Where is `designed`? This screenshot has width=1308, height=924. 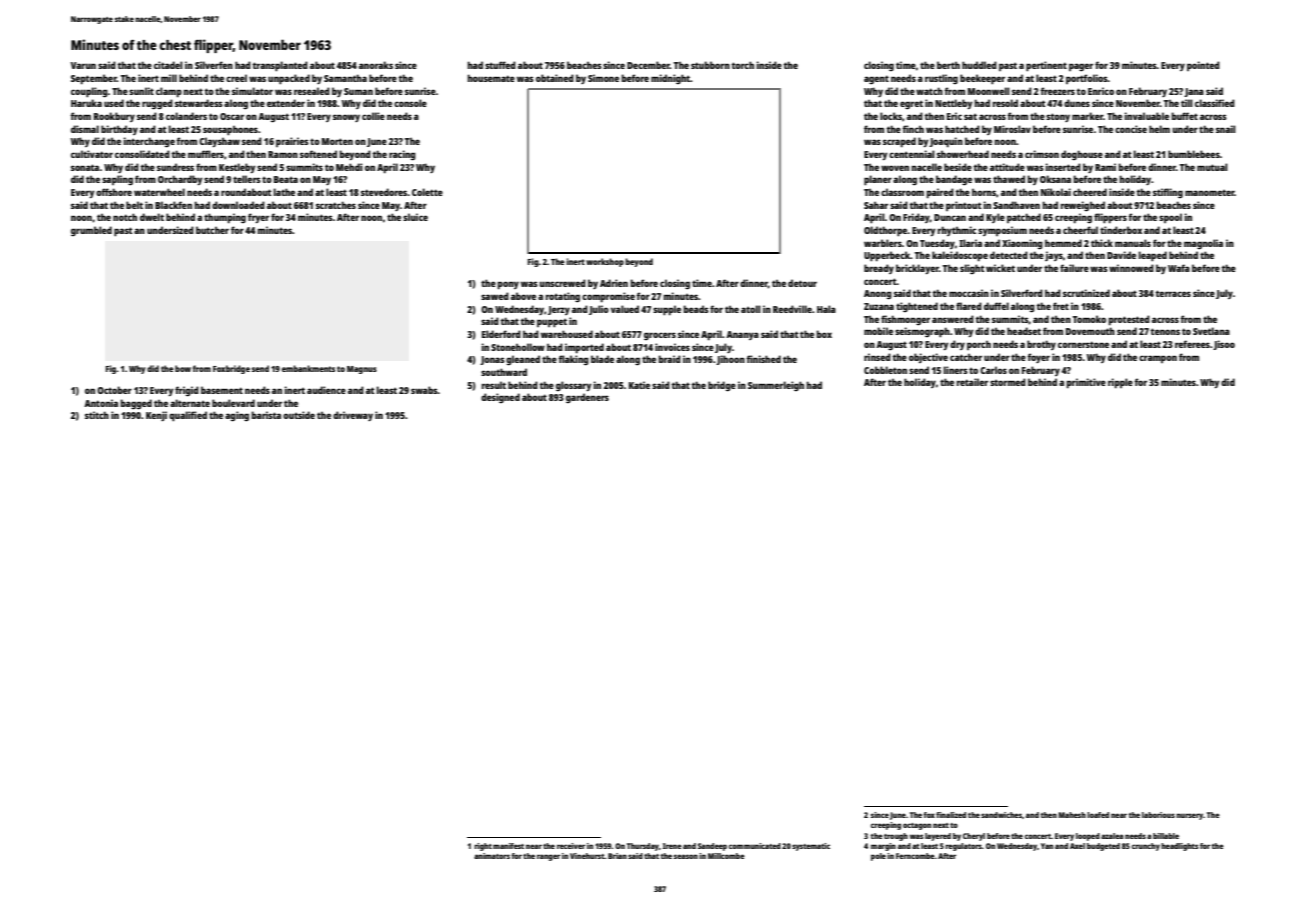 designed is located at coordinates (500, 398).
